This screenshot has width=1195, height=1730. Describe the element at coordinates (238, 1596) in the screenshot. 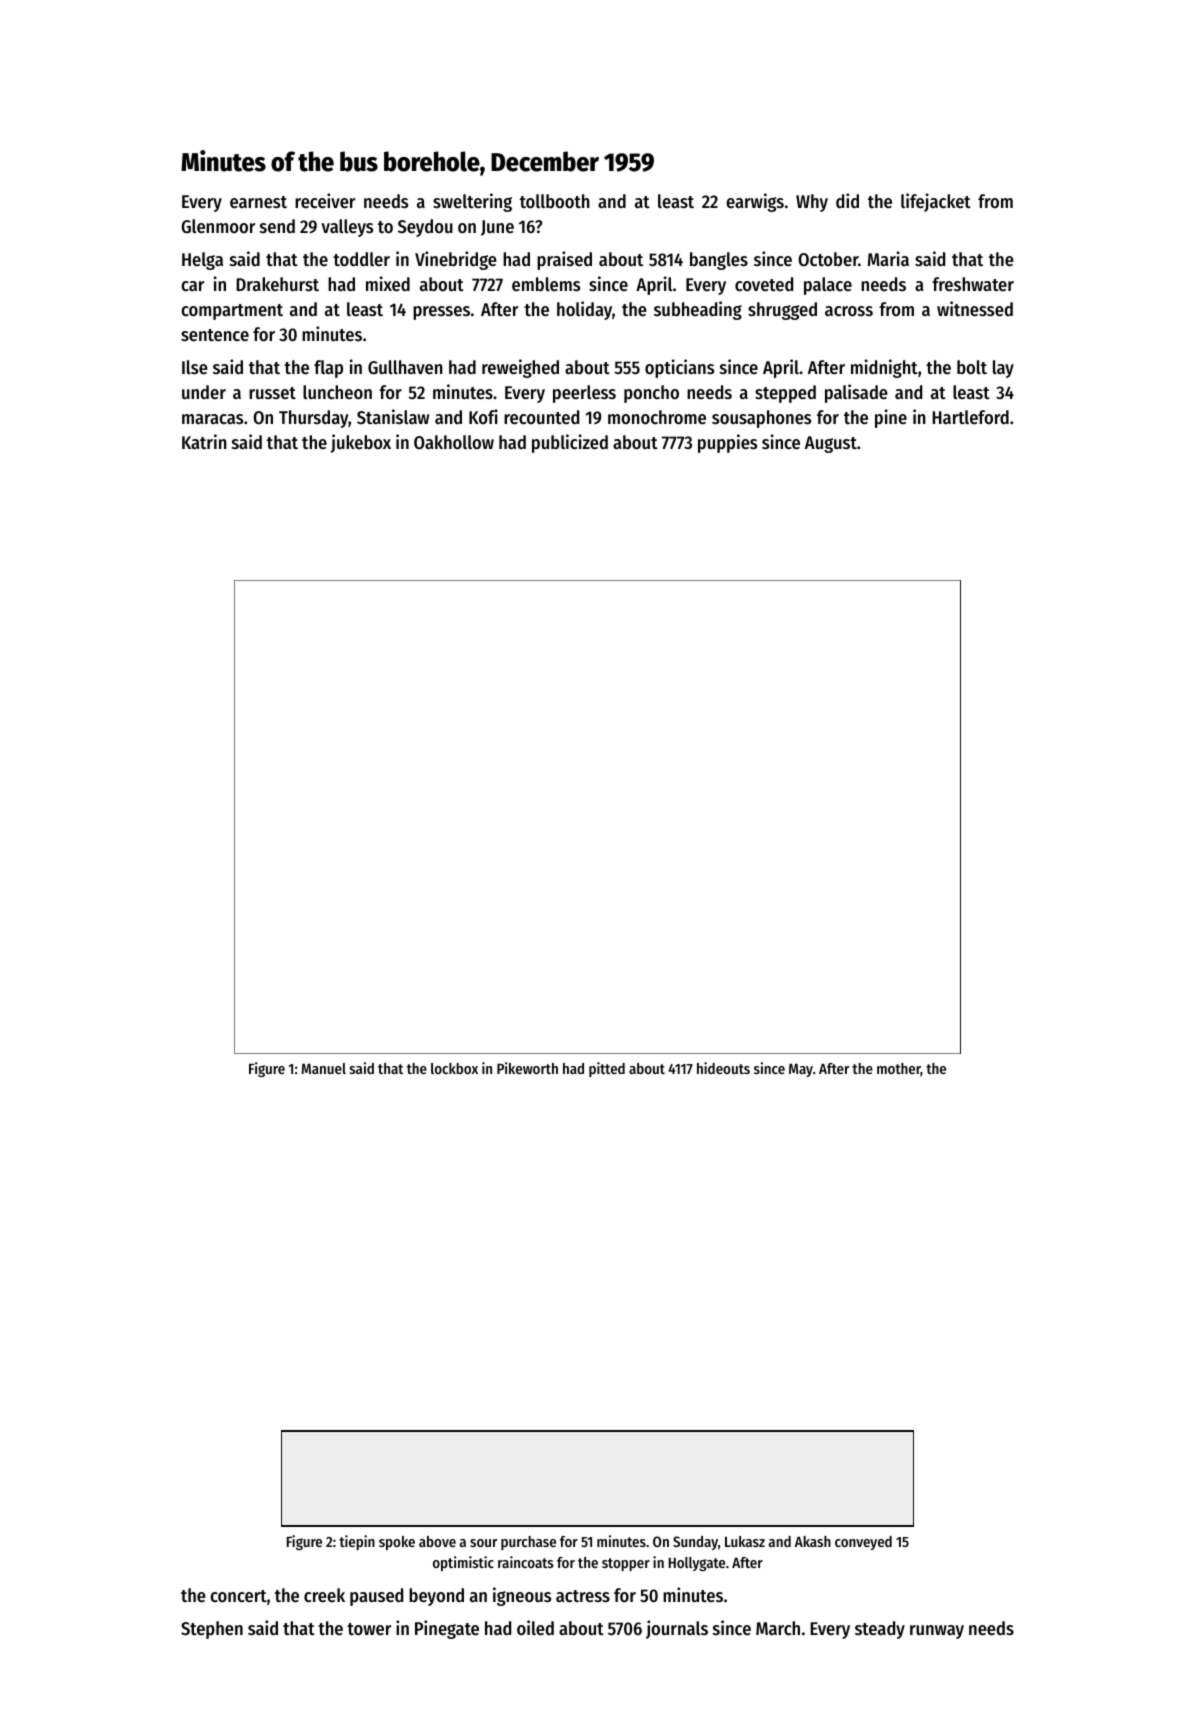

I see `concert` at that location.
